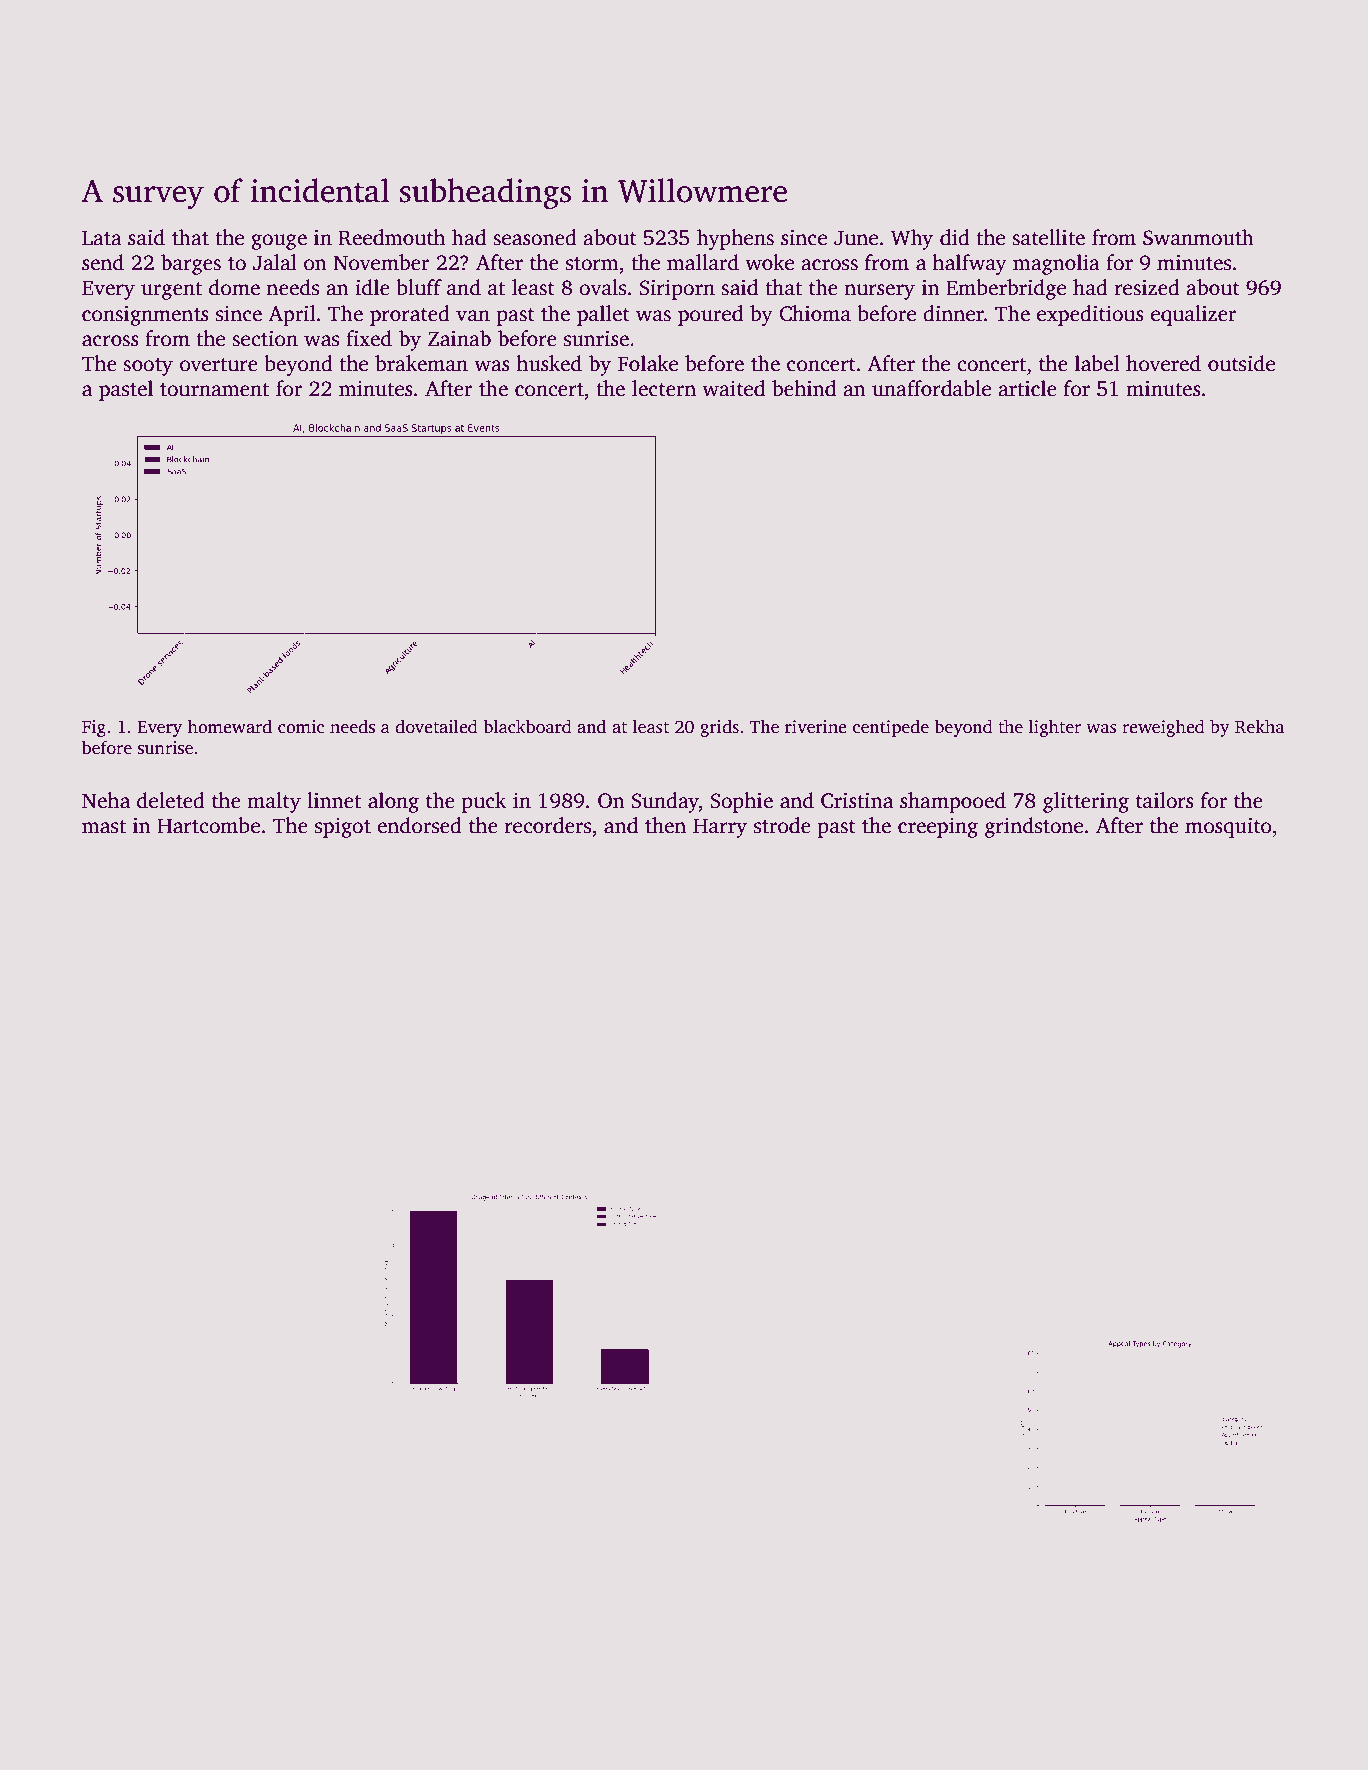 The width and height of the screenshot is (1368, 1770). Describe the element at coordinates (815, 313) in the screenshot. I see `Chioma` at that location.
